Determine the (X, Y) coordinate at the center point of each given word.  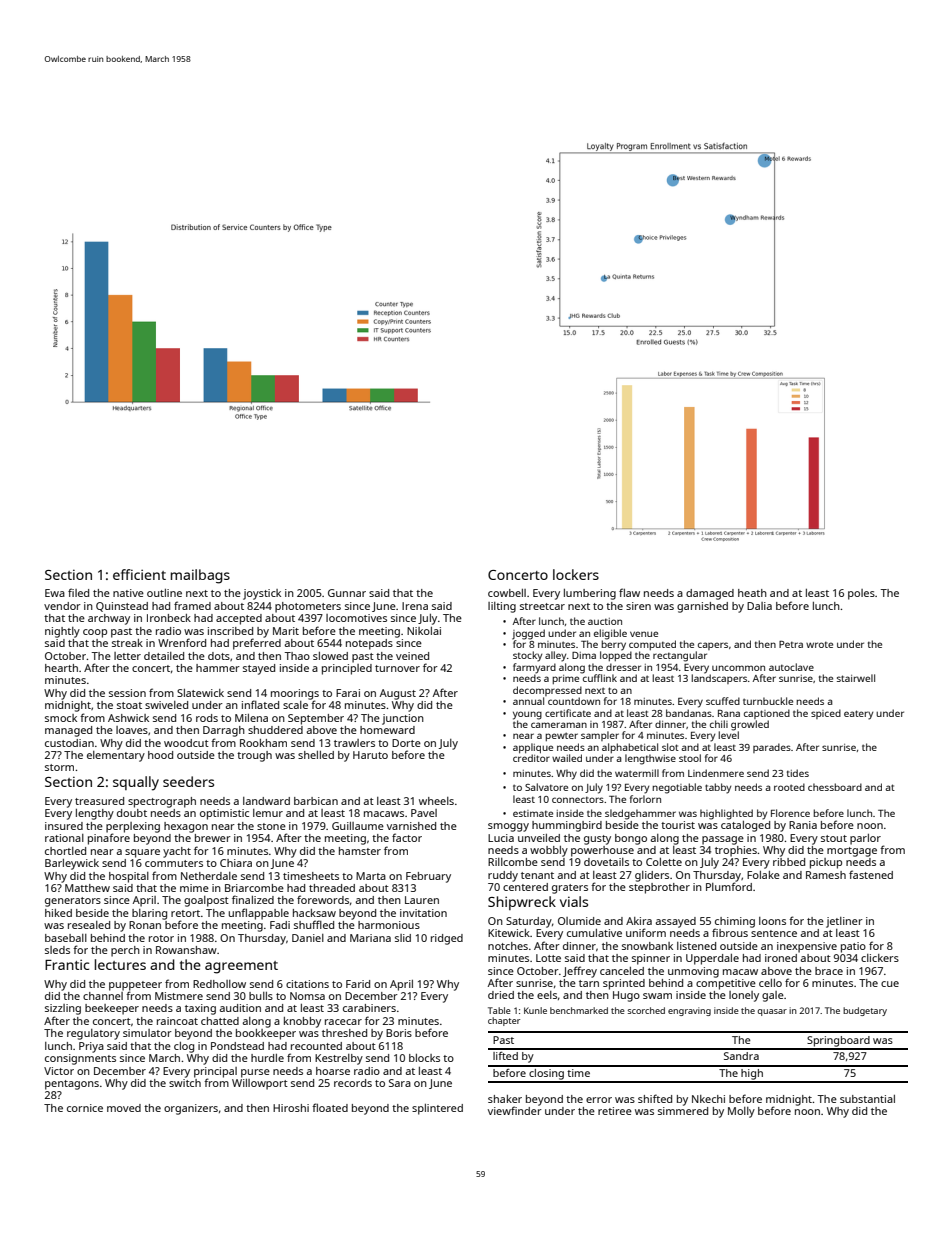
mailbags (200, 576)
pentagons (72, 1085)
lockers (576, 574)
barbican (316, 801)
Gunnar (347, 593)
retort (185, 913)
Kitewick (509, 933)
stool (690, 758)
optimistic (224, 814)
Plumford (729, 886)
